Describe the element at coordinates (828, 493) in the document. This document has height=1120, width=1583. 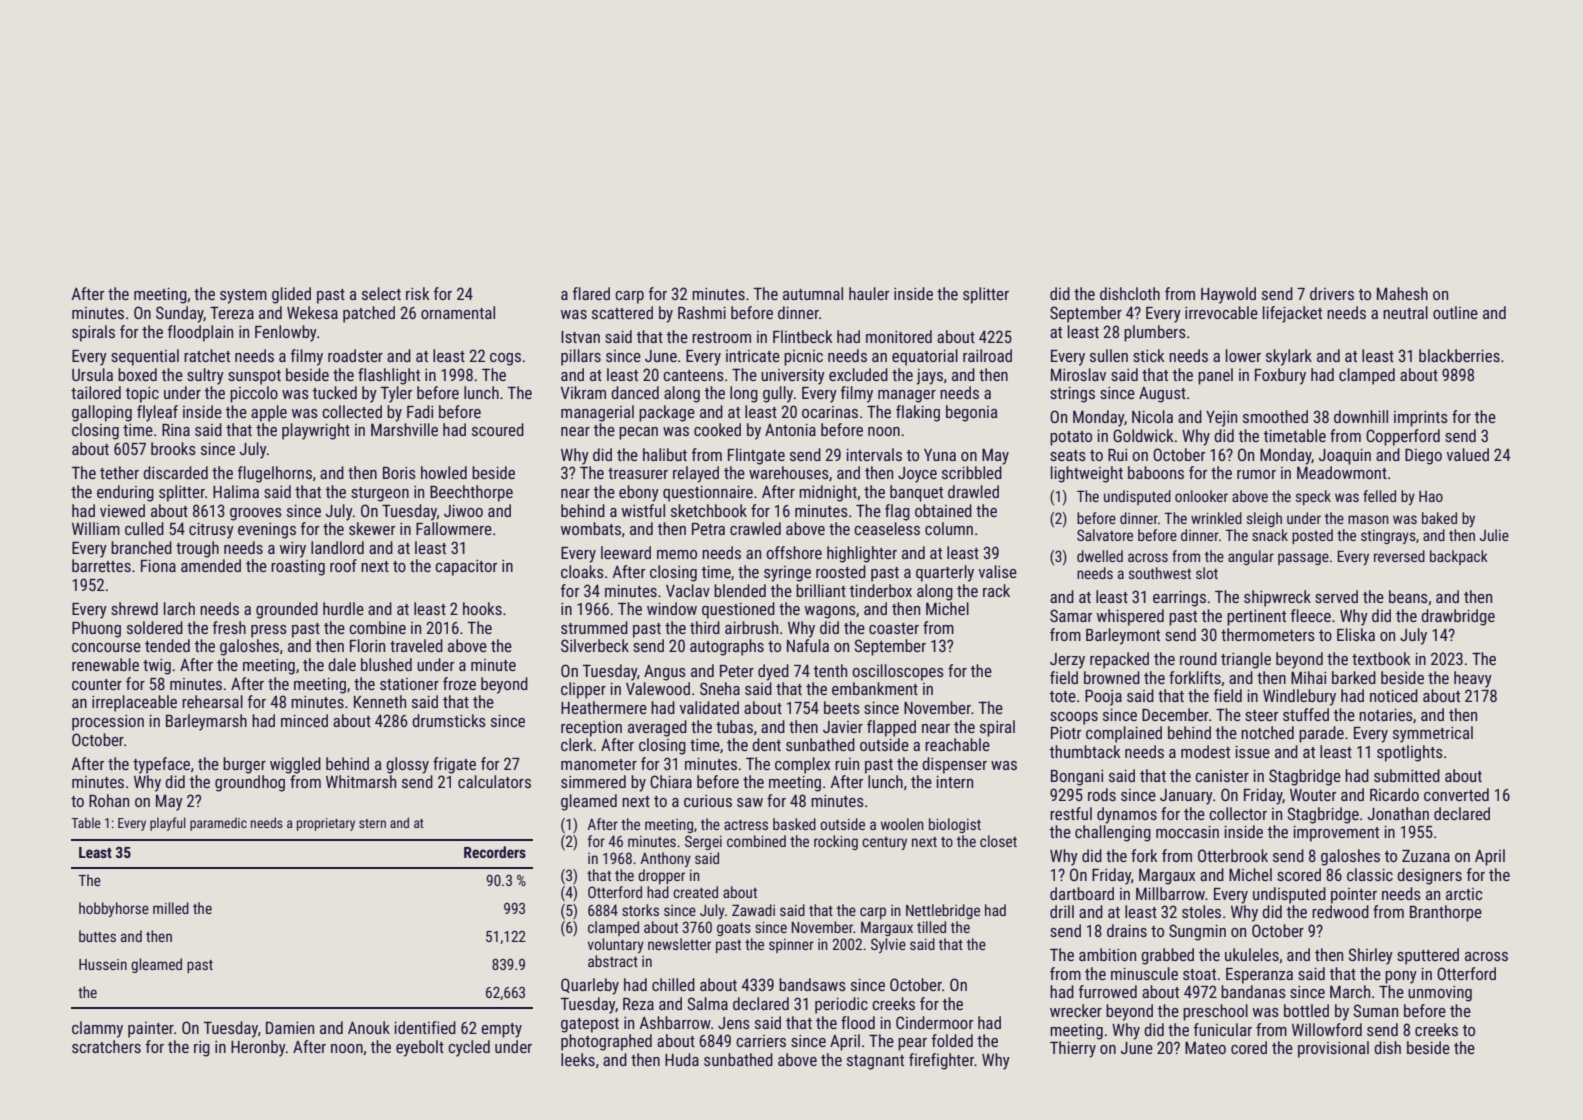
I see `midnight` at that location.
